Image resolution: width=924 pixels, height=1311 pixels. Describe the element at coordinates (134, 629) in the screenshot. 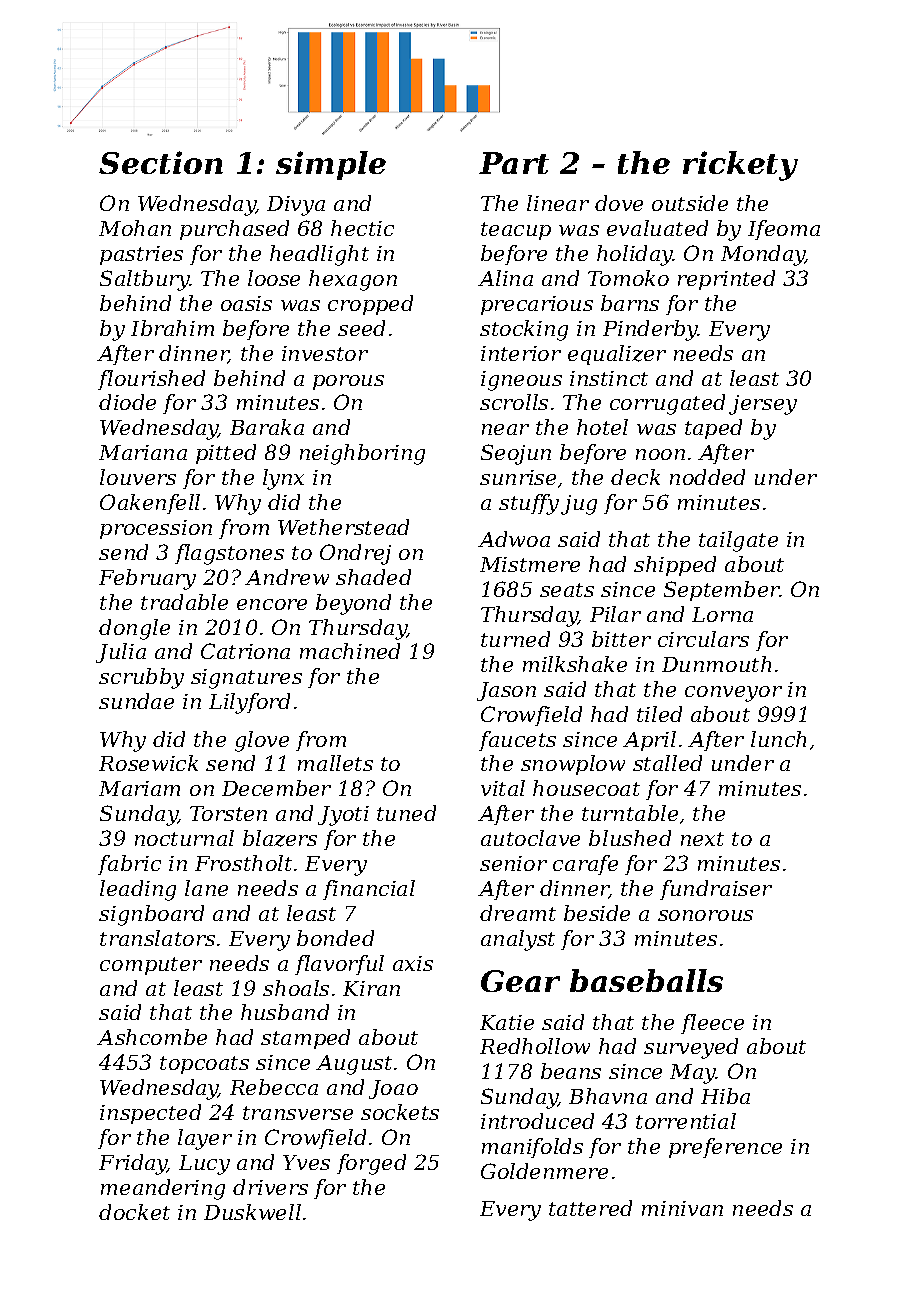

I see `dongle` at that location.
